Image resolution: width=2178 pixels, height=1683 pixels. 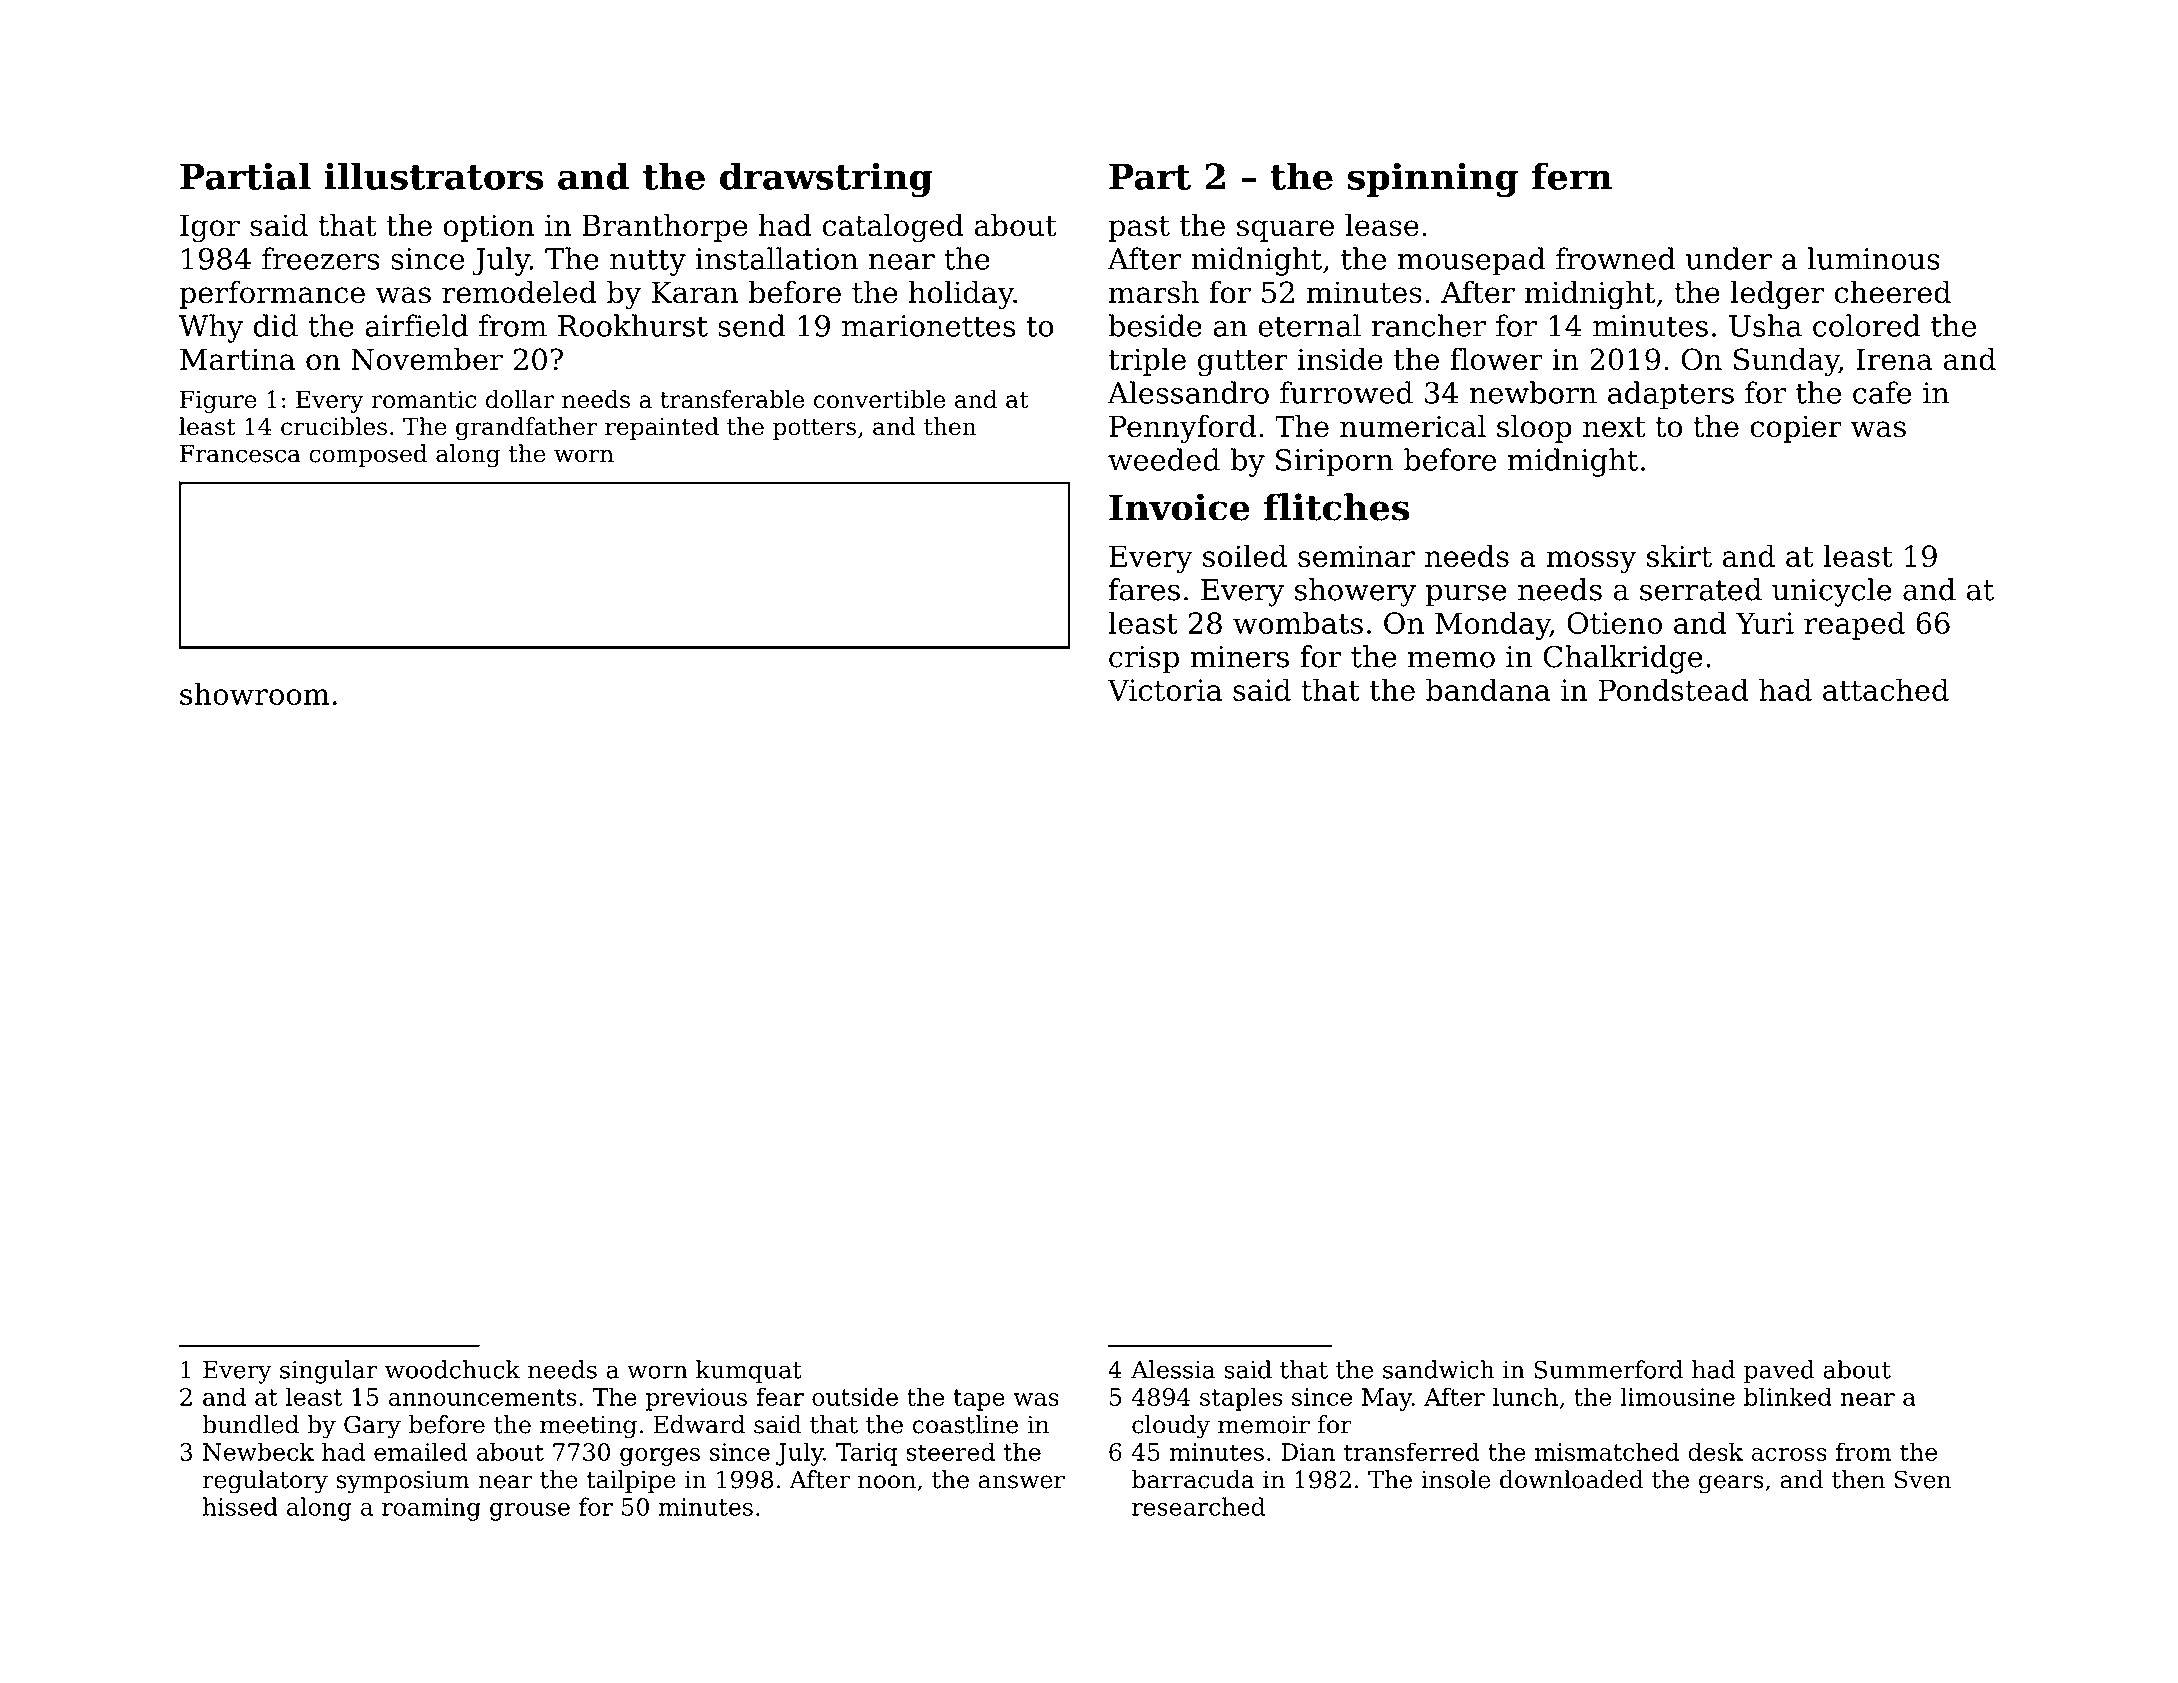 What do you see at coordinates (1729, 258) in the screenshot?
I see `under` at bounding box center [1729, 258].
